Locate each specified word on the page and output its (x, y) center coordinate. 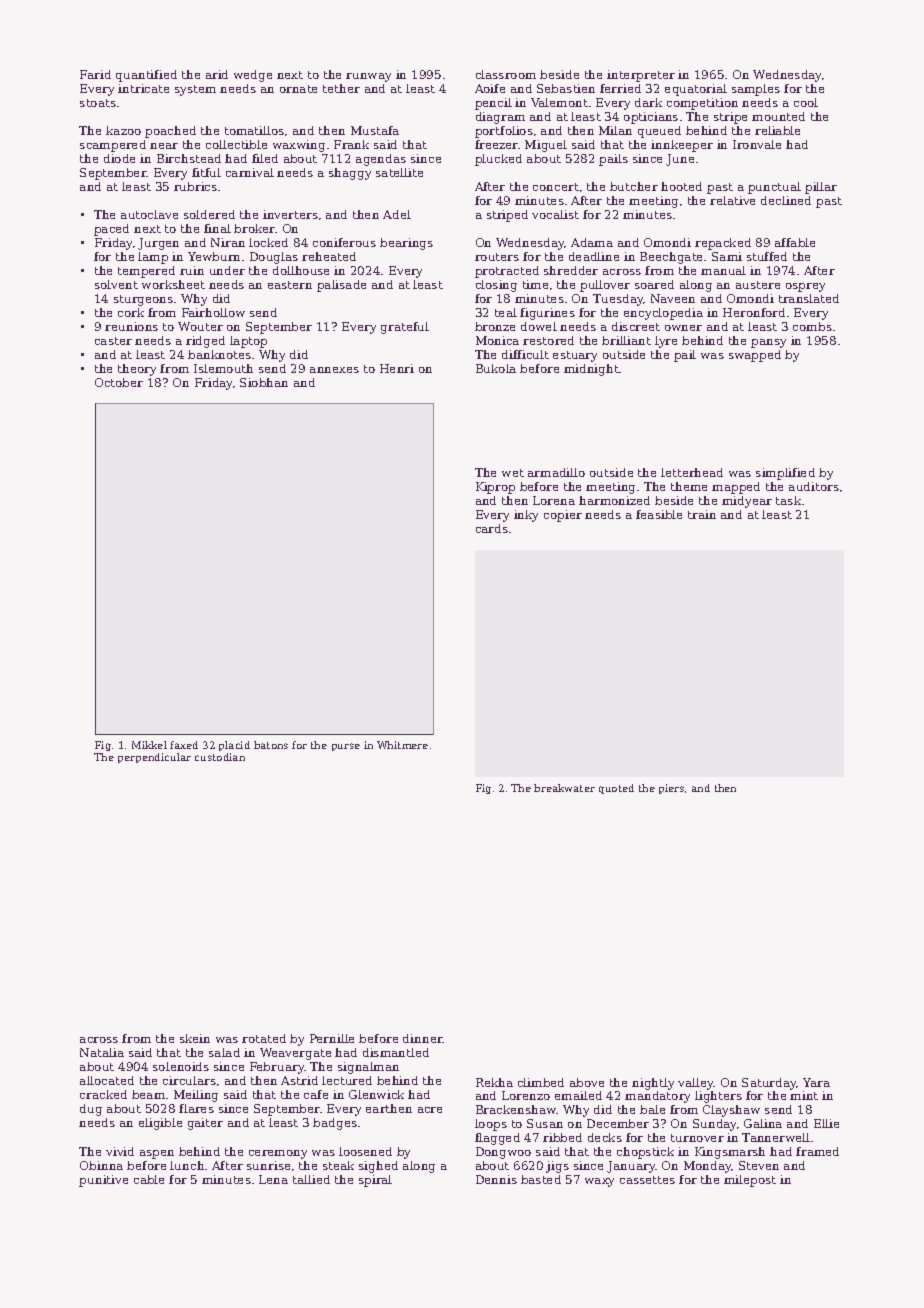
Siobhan (264, 382)
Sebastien (566, 88)
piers (671, 789)
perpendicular (154, 758)
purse (346, 747)
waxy (599, 1182)
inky (526, 516)
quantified (146, 76)
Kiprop (495, 488)
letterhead (692, 472)
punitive (103, 1181)
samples (756, 90)
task (788, 500)
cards (492, 528)
